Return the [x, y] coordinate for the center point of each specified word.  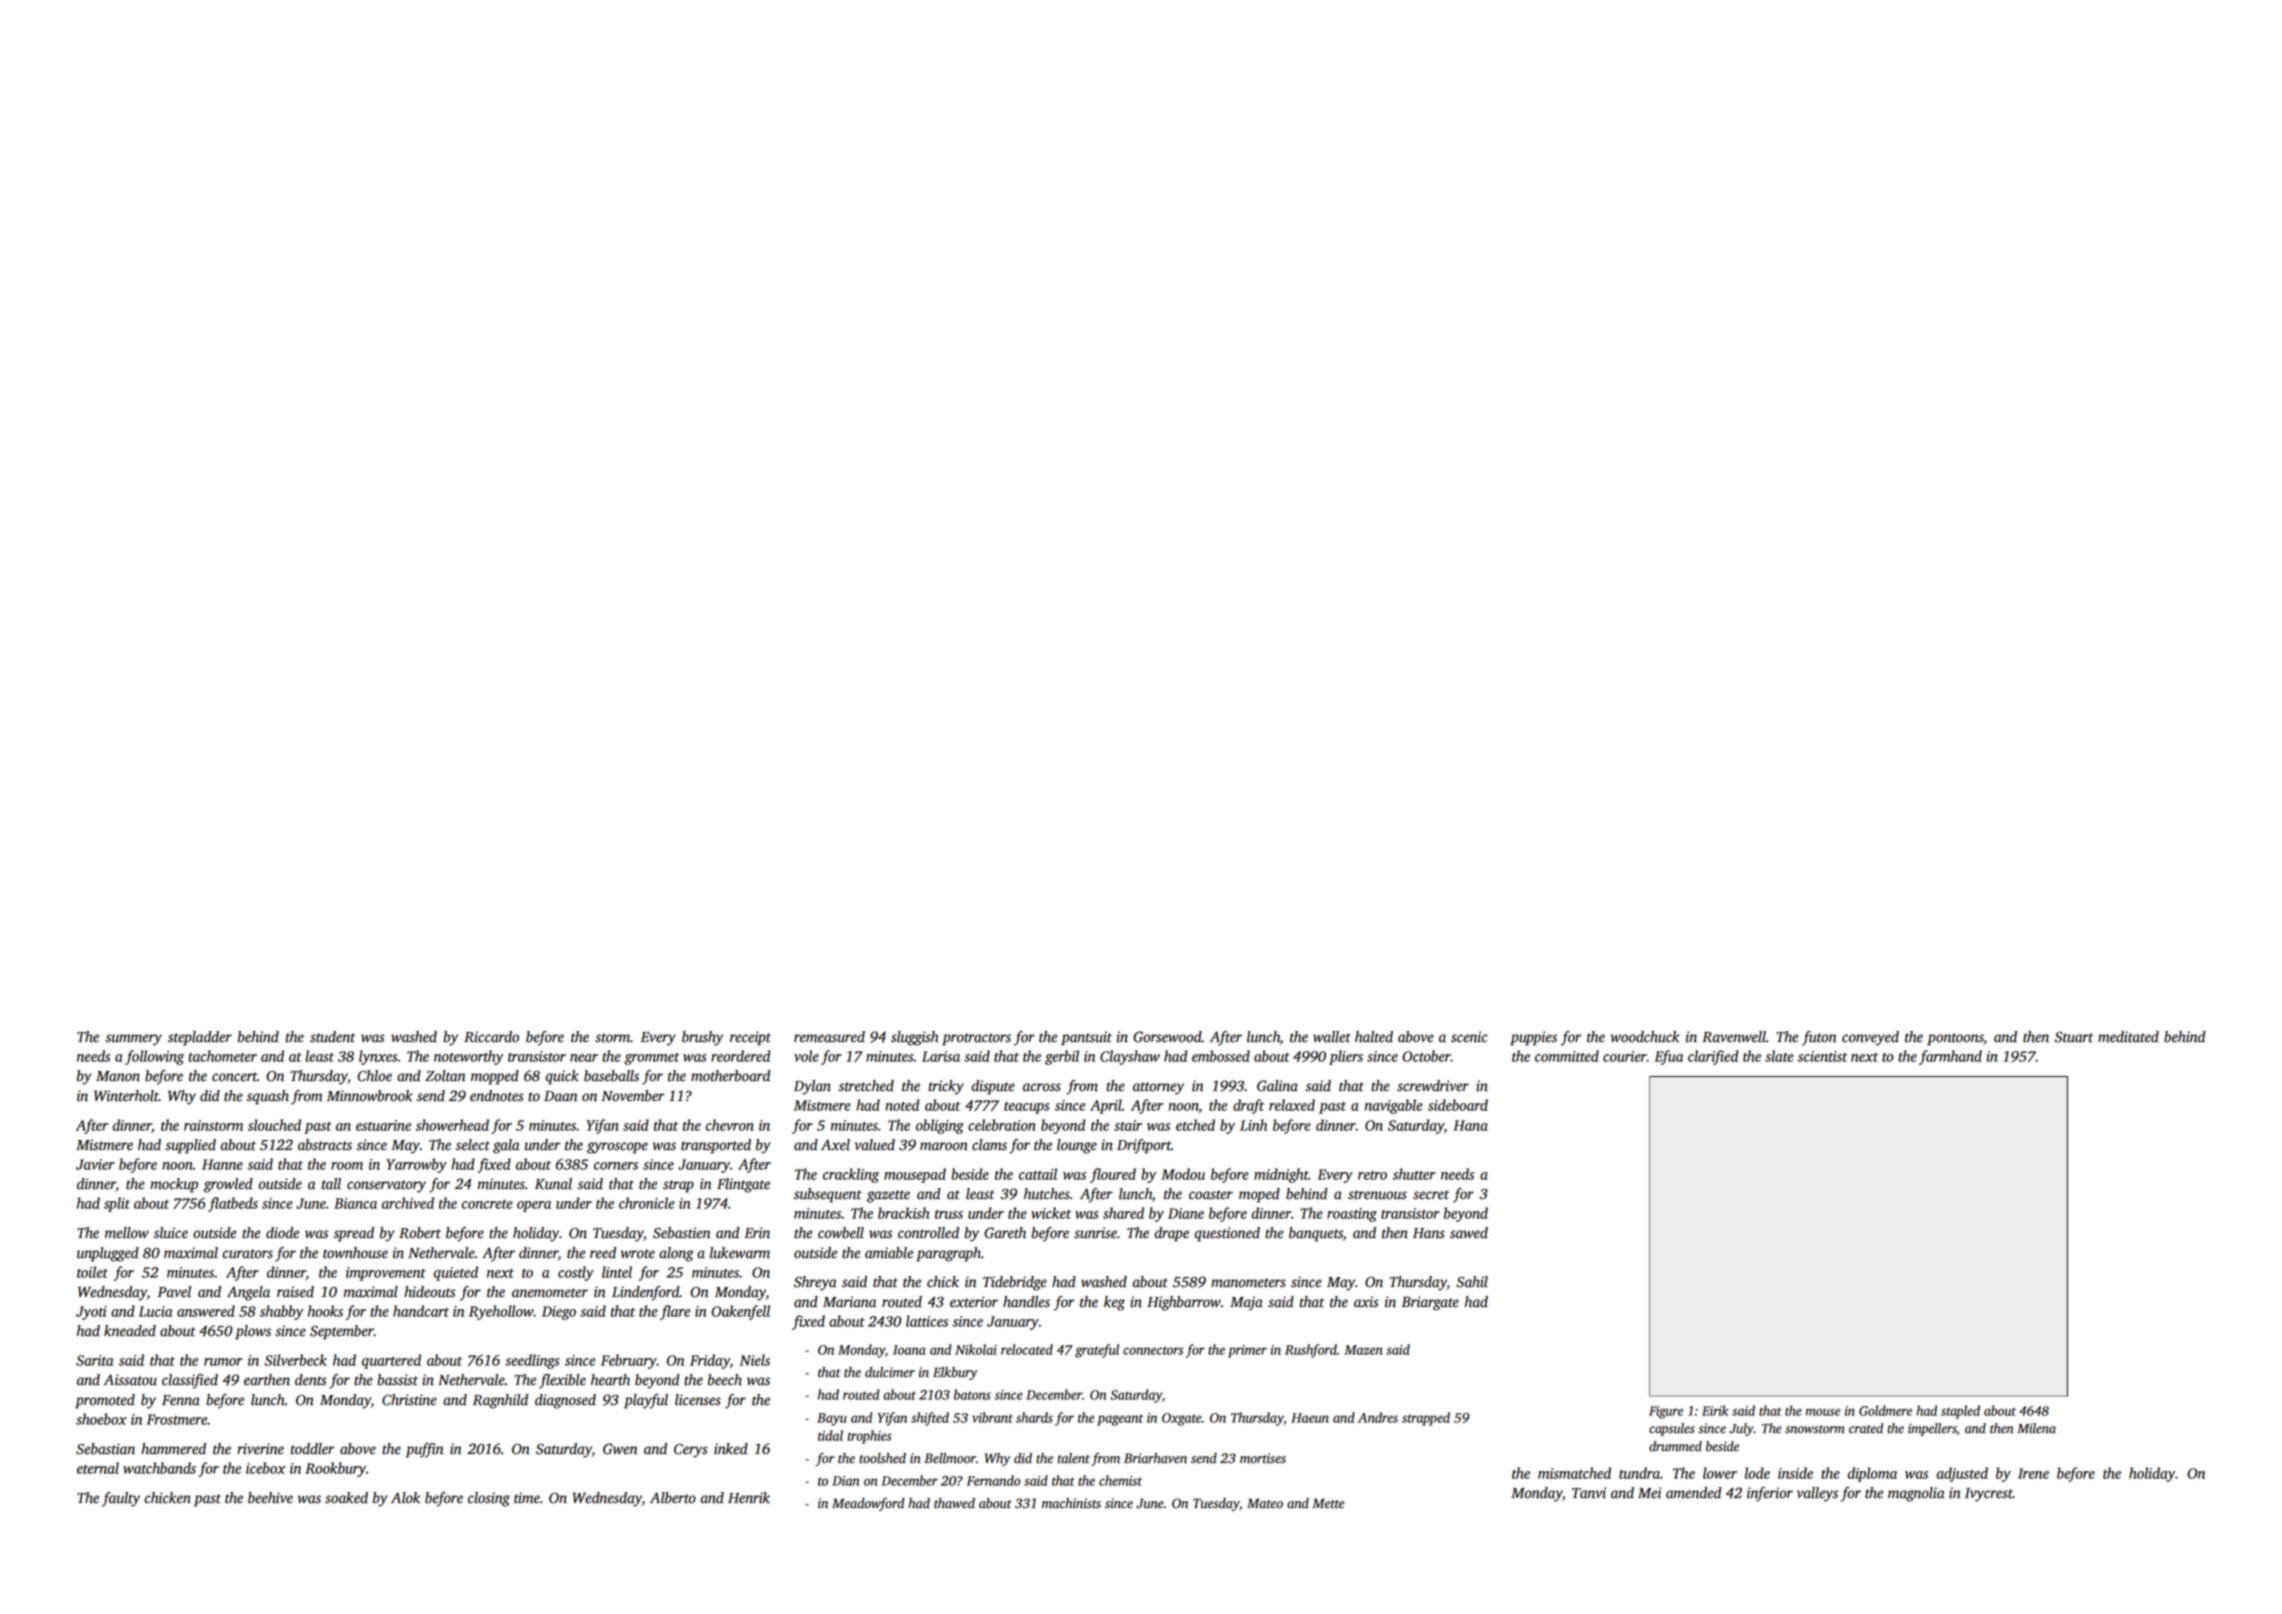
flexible [562, 1381]
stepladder [200, 1038]
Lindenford [646, 1293]
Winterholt [126, 1096]
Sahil [1472, 1282]
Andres [1378, 1417]
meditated [2128, 1037]
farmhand [1950, 1057]
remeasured [829, 1037]
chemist [1120, 1480]
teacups [1026, 1108]
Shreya [815, 1283]
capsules [1672, 1429]
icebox [265, 1468]
